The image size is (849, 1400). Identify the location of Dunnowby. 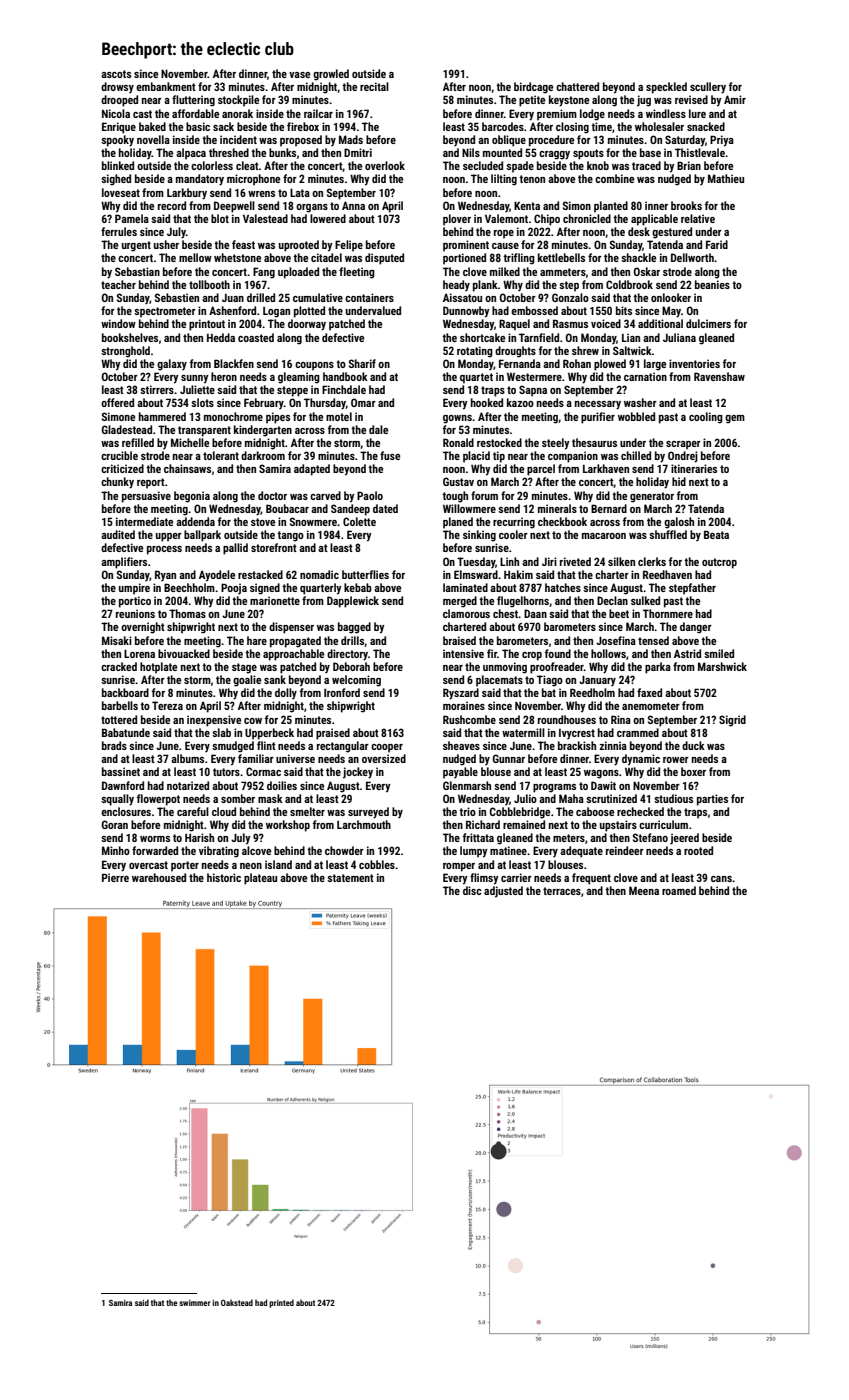
(466, 312).
